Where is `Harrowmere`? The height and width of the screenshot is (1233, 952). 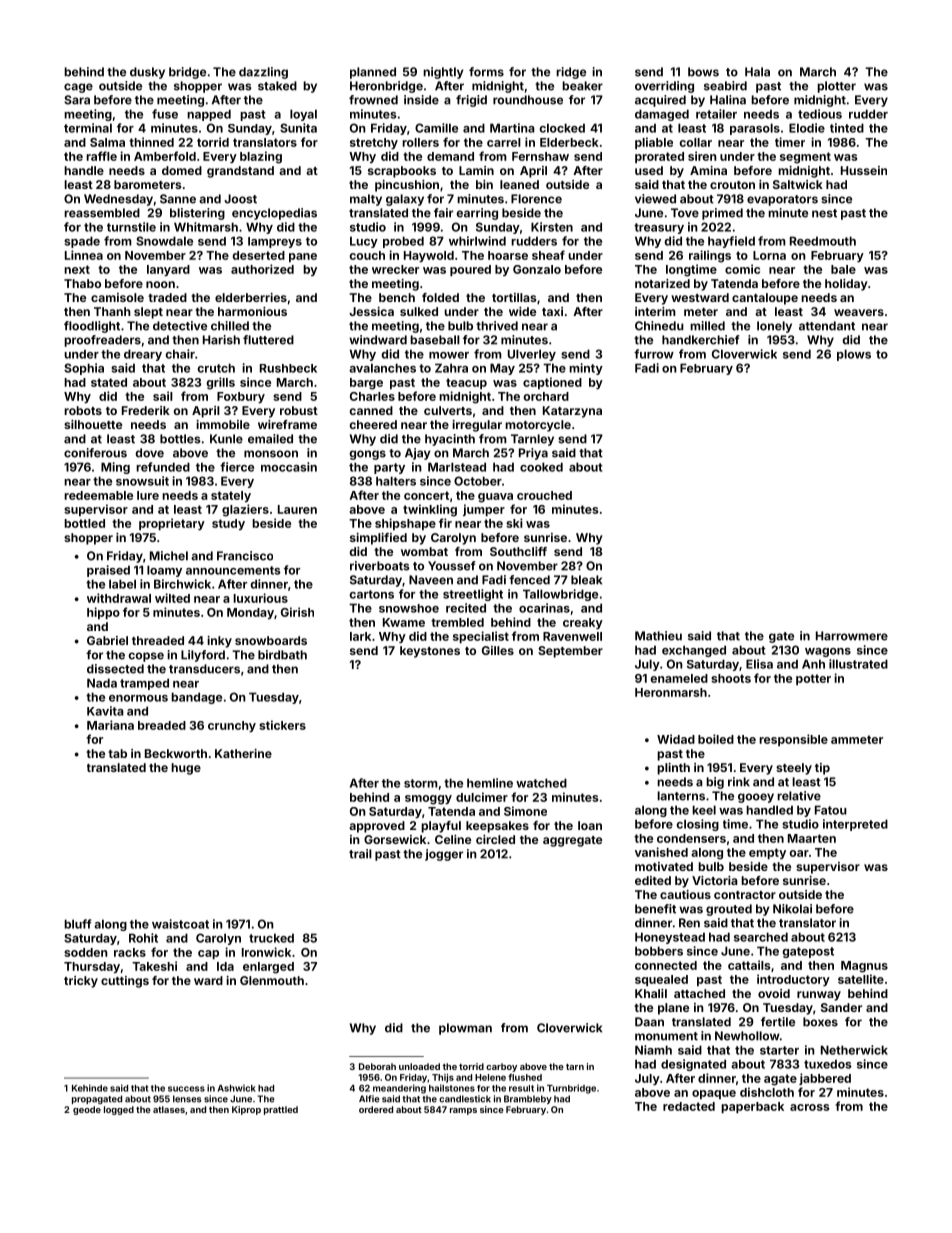 Harrowmere is located at coordinates (852, 636).
